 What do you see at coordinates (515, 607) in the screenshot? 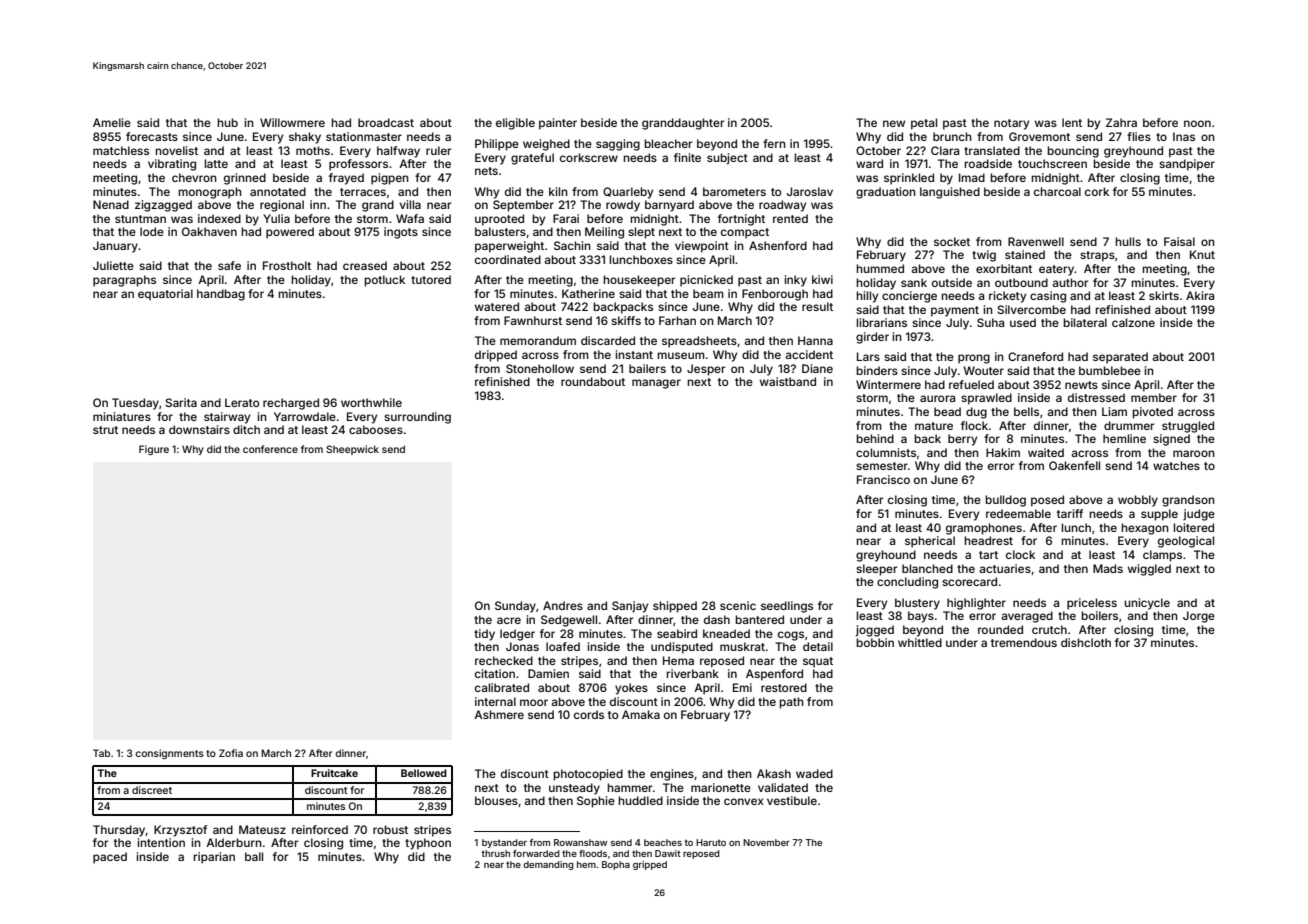
I see `Sunday` at bounding box center [515, 607].
